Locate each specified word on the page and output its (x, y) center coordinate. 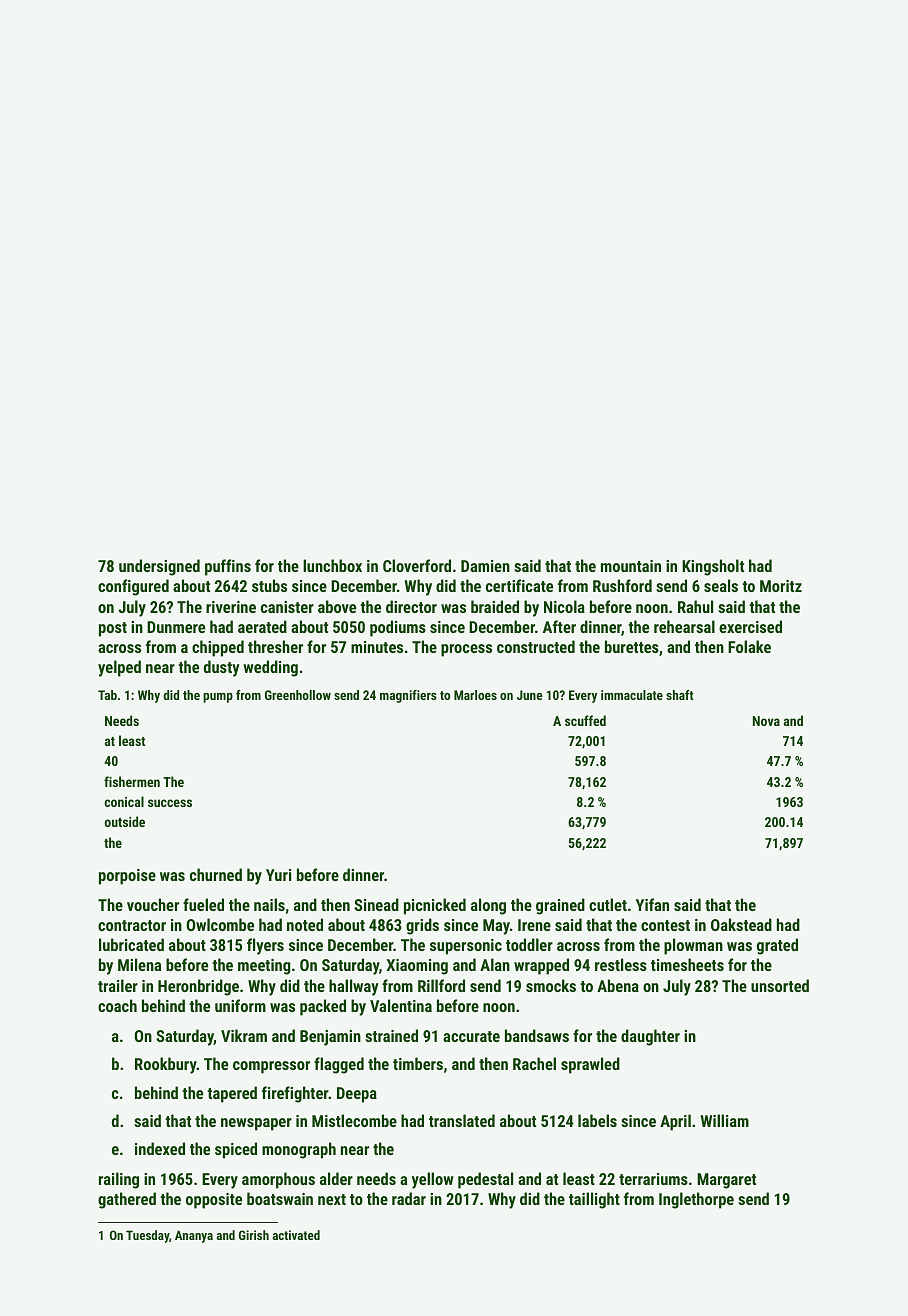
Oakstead (741, 924)
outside (124, 821)
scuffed (585, 720)
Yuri (278, 875)
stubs (269, 585)
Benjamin (330, 1038)
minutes (377, 647)
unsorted (780, 985)
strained (391, 1035)
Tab (107, 695)
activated (296, 1235)
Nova (766, 721)
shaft (680, 695)
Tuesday (147, 1236)
